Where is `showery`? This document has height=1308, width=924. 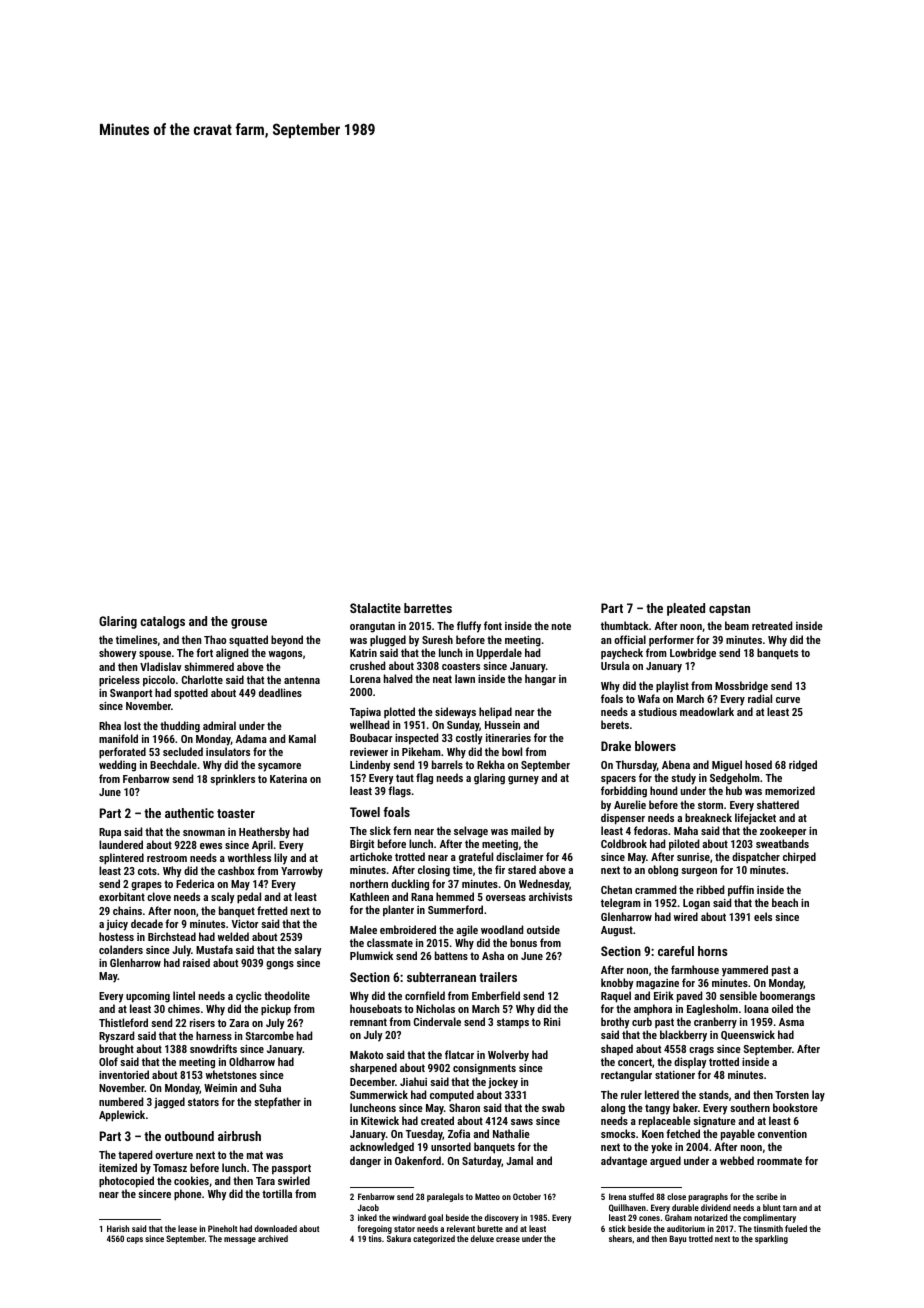 showery is located at coordinates (118, 654).
